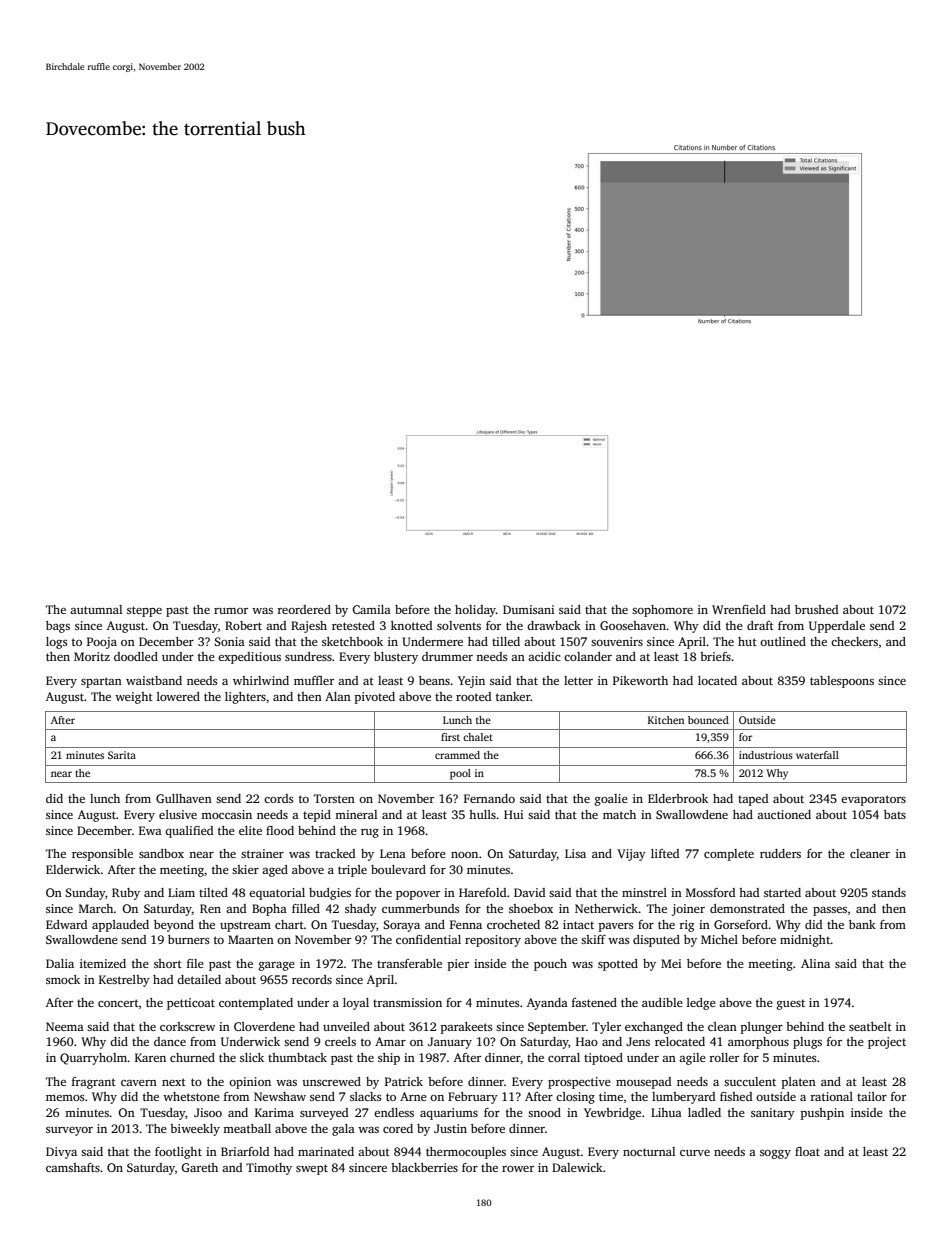 This screenshot has height=1233, width=952. I want to click on auctioned, so click(784, 814).
